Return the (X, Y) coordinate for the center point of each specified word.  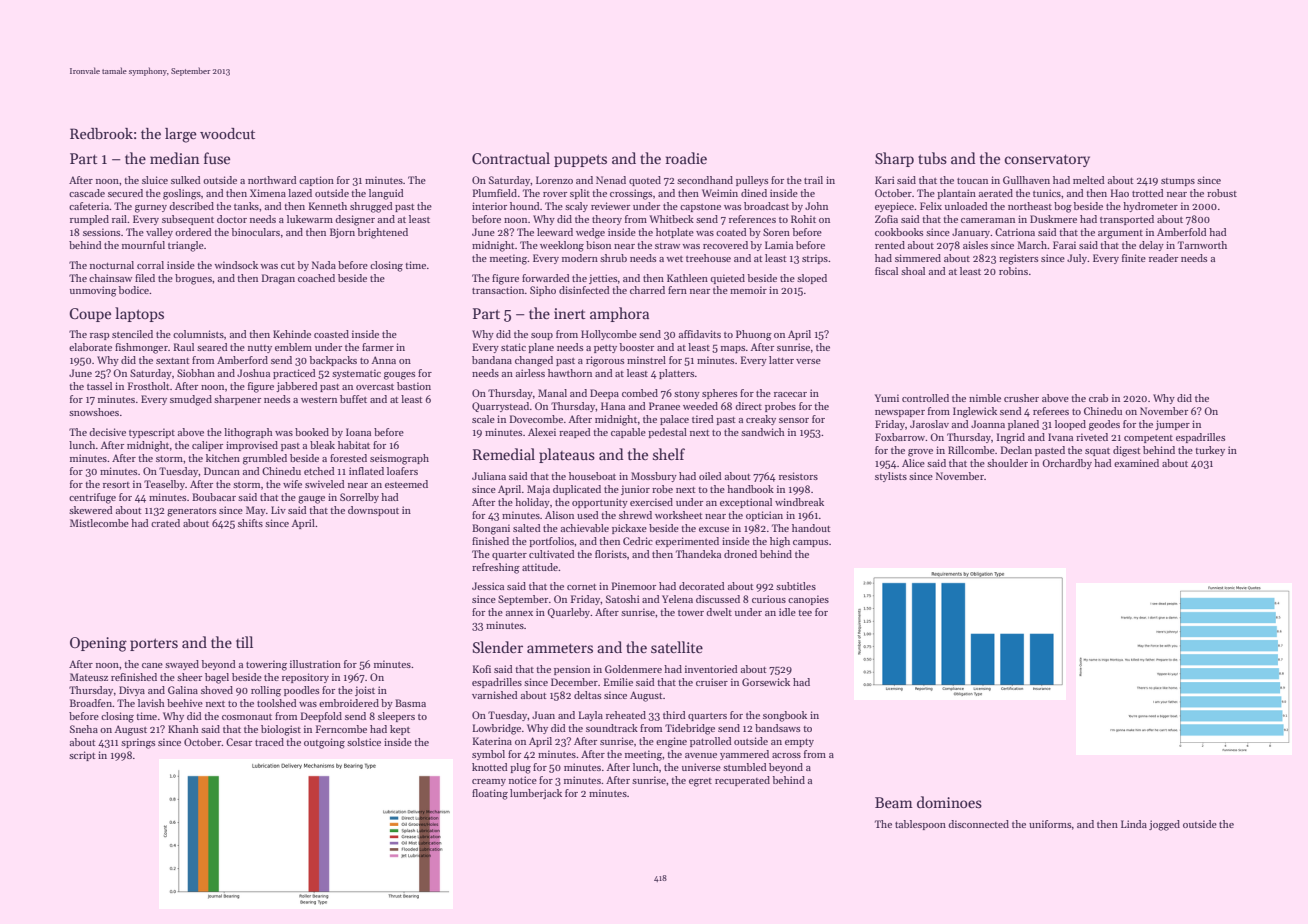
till (244, 642)
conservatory (1047, 160)
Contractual (511, 158)
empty (799, 743)
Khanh (183, 729)
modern (580, 258)
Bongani (491, 529)
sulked (186, 180)
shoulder (1007, 463)
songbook (785, 716)
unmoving (93, 291)
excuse (714, 529)
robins (1013, 271)
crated (165, 523)
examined (1136, 463)
